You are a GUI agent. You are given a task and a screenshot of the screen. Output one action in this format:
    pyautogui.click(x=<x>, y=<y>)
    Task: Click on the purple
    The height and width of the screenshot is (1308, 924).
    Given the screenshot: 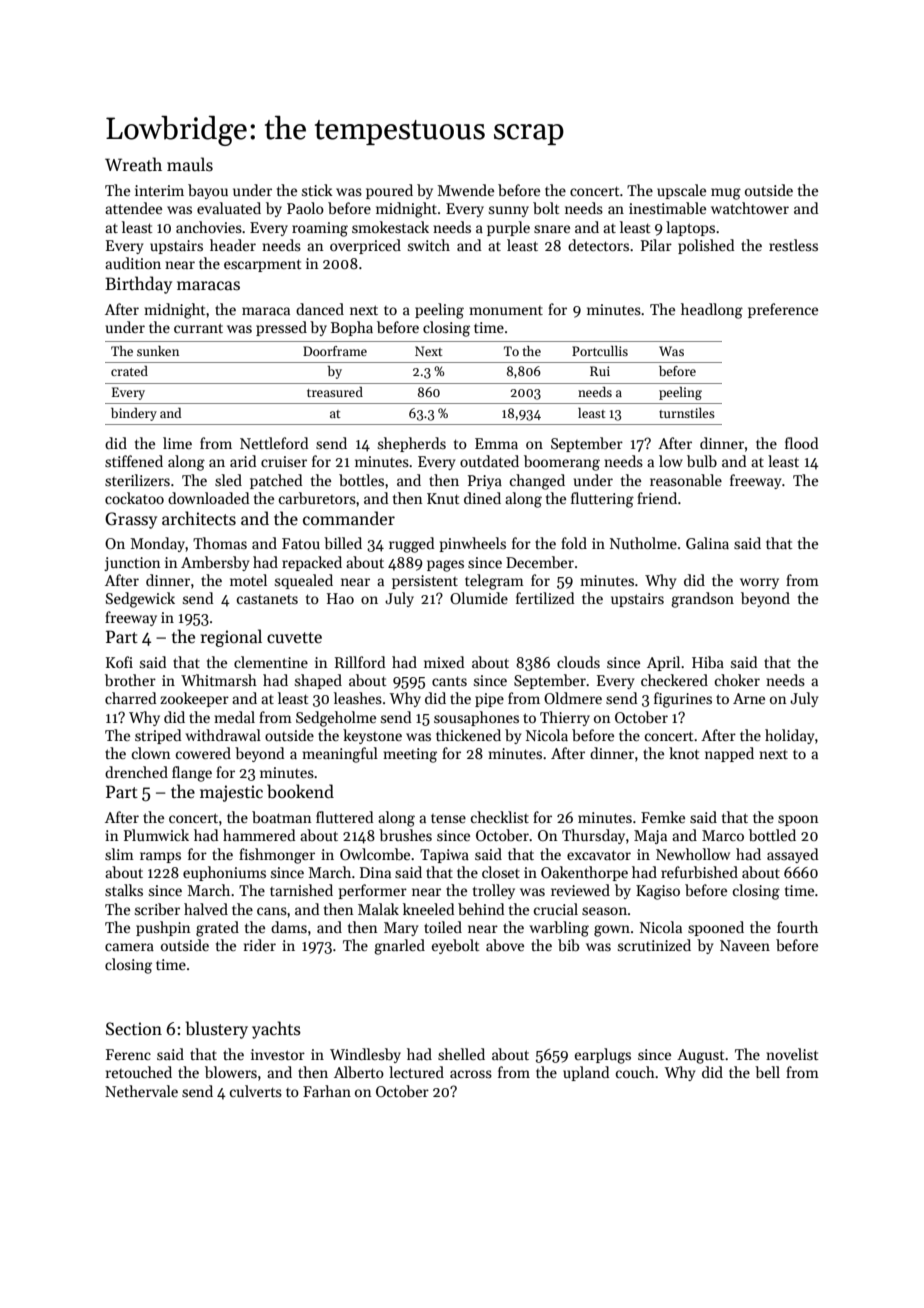 What is the action you would take?
    pyautogui.click(x=508, y=228)
